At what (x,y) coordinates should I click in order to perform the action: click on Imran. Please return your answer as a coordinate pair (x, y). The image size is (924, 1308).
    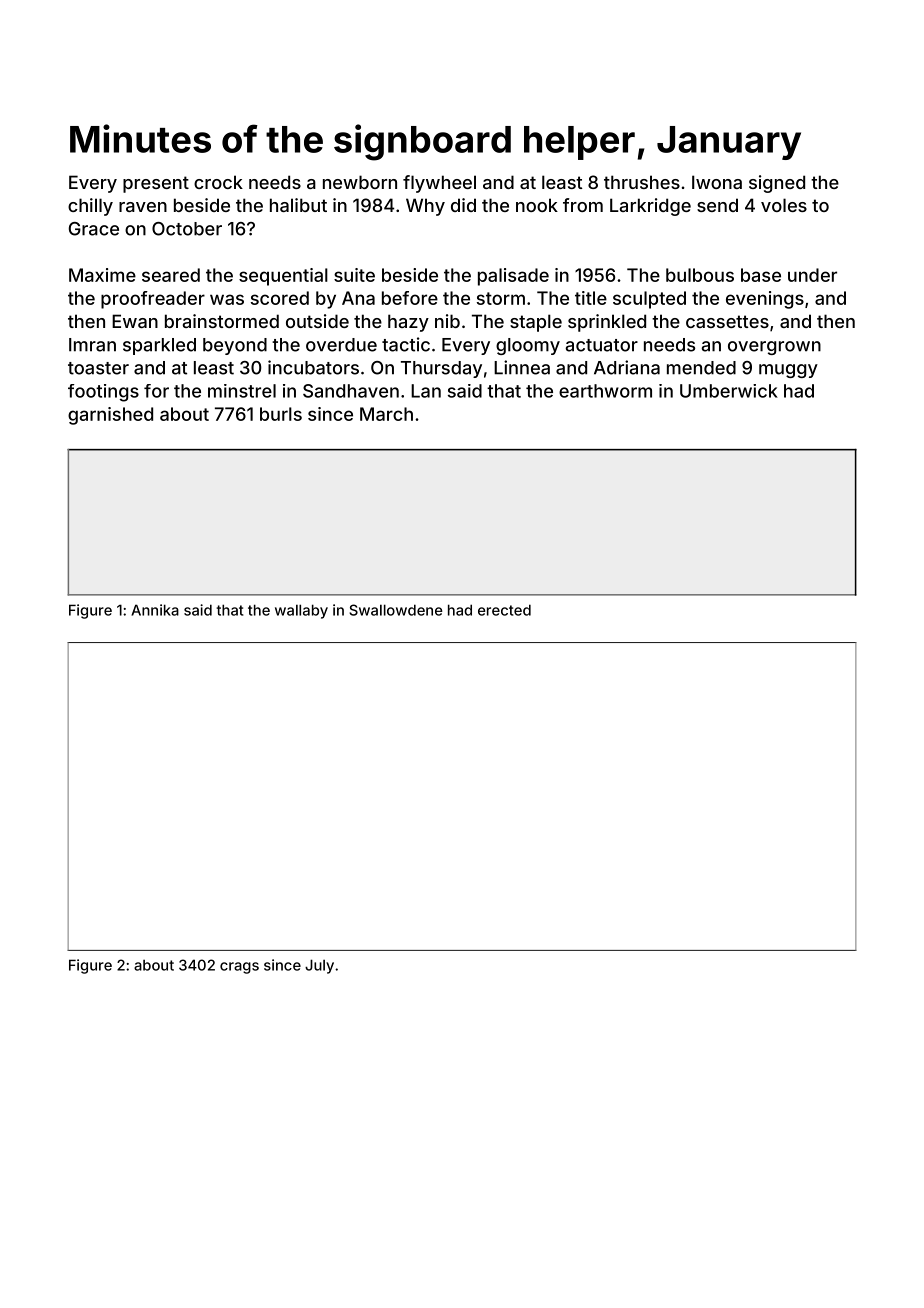
    Looking at the image, I should click on (92, 345).
